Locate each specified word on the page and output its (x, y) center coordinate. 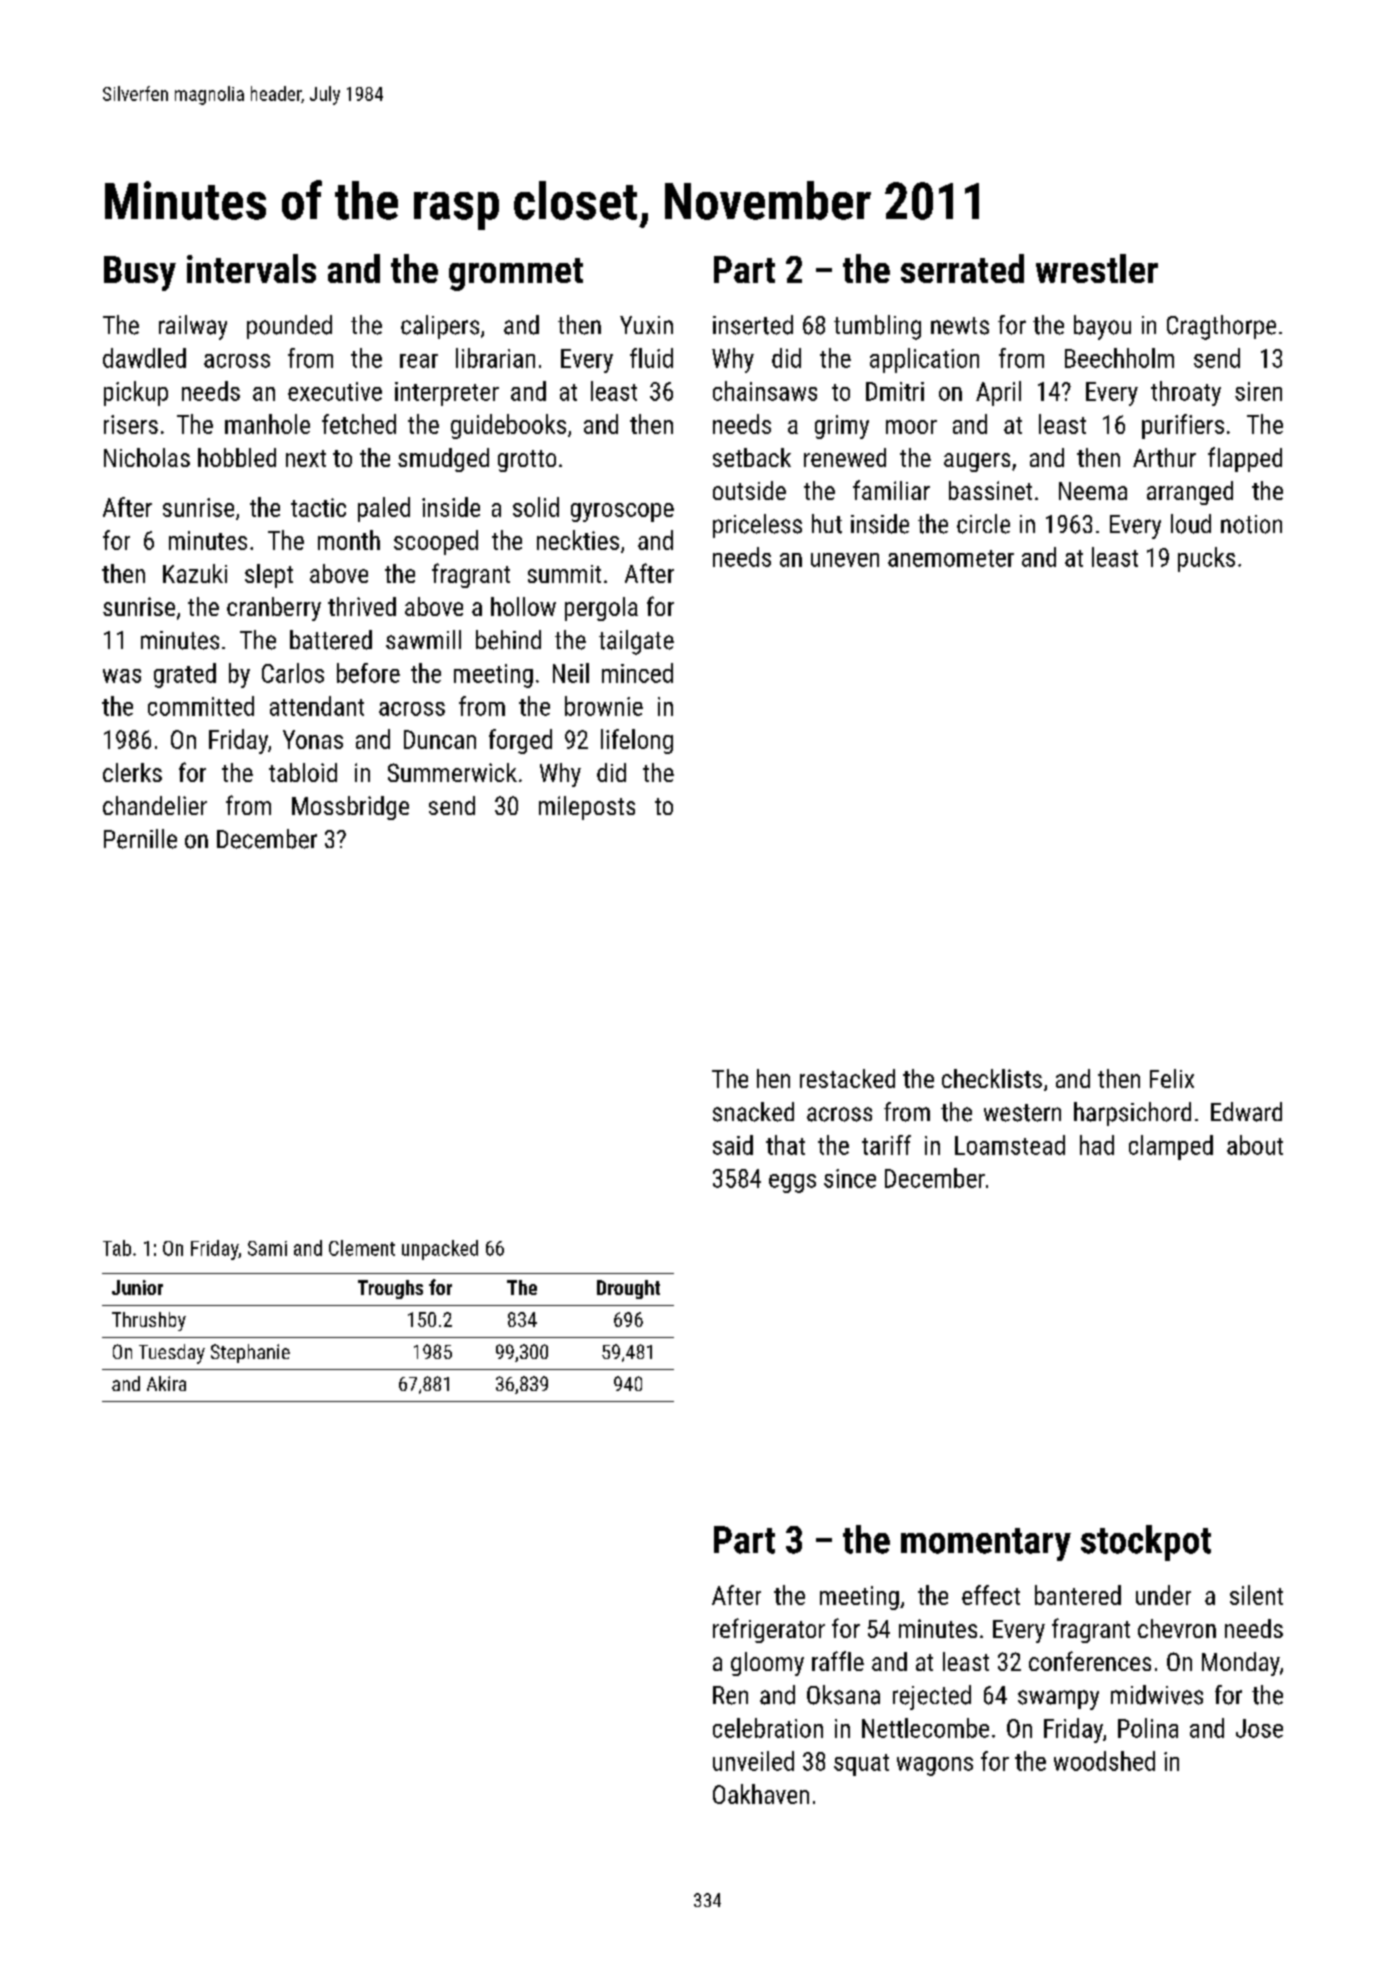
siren (1258, 391)
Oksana (843, 1695)
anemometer (951, 558)
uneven (845, 560)
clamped (1171, 1147)
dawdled (144, 358)
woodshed (1104, 1761)
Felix (1172, 1078)
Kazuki (195, 573)
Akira (166, 1383)
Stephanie (250, 1353)
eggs (792, 1183)
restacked (847, 1078)
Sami (267, 1248)
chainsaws (765, 391)
